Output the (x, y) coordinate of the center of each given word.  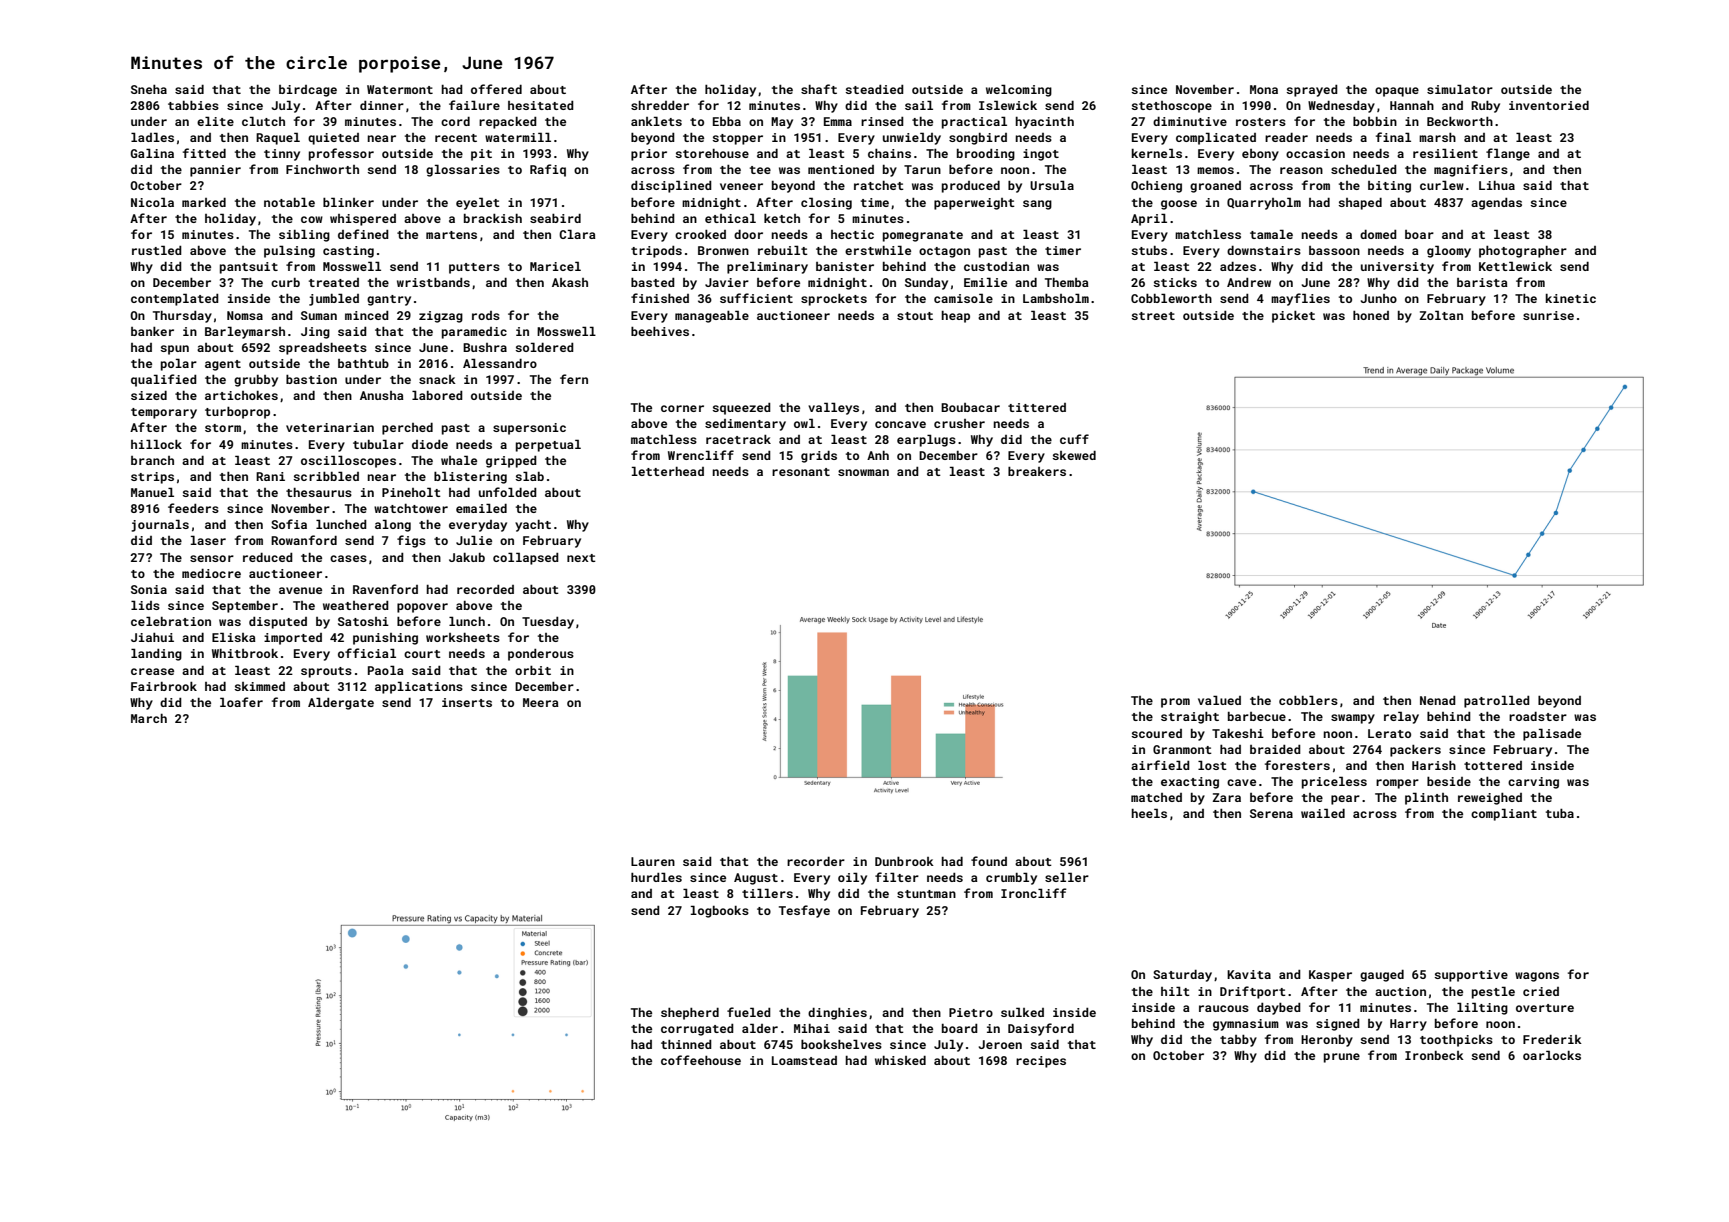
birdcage (308, 91)
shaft (819, 89)
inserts (467, 702)
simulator (1460, 89)
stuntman (926, 894)
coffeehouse (701, 1060)
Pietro (971, 1012)
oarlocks (1552, 1055)
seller (1067, 877)
